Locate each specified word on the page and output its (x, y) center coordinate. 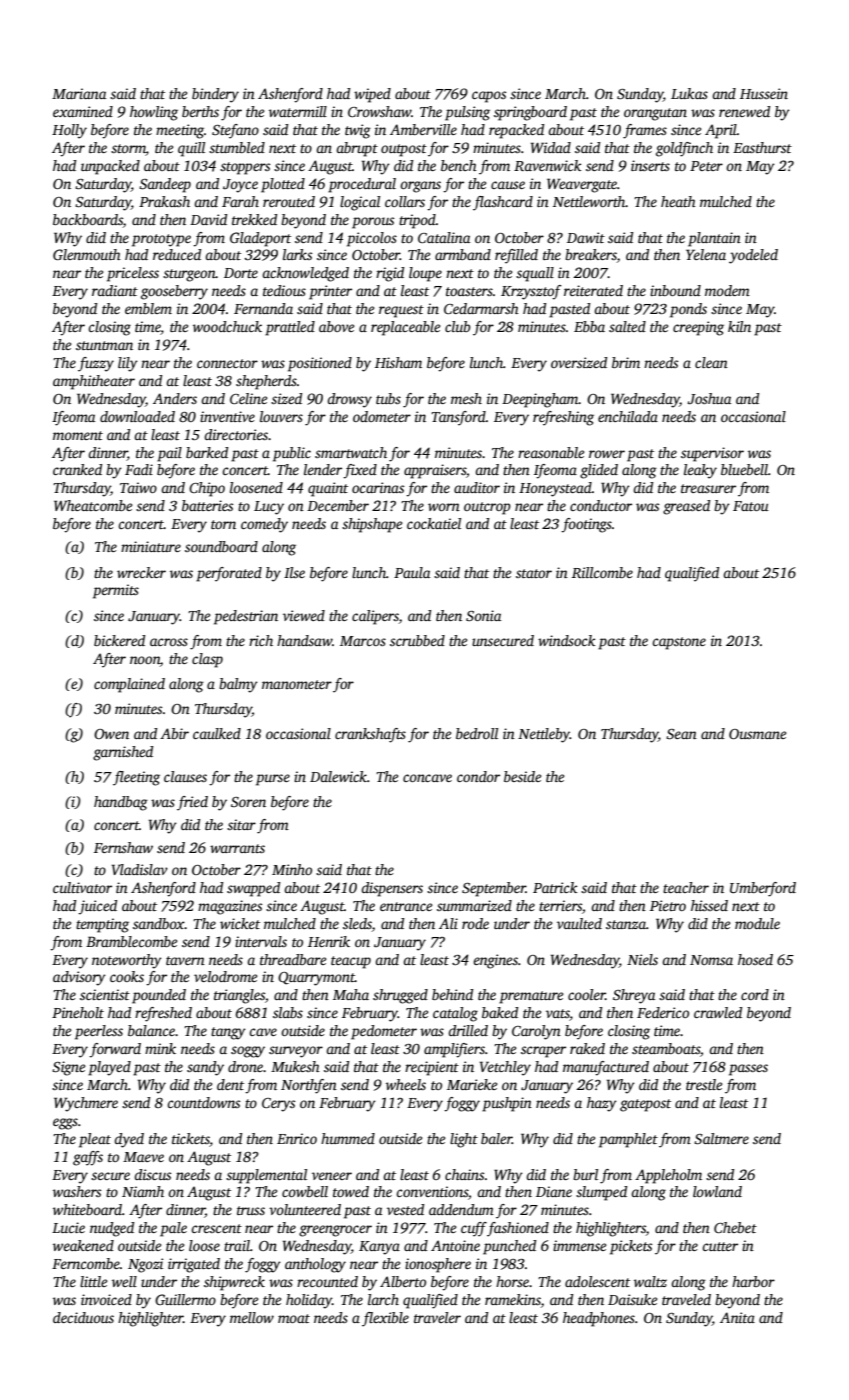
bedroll (477, 733)
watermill (298, 111)
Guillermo (185, 1299)
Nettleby (544, 735)
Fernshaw (123, 847)
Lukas (689, 93)
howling (154, 113)
